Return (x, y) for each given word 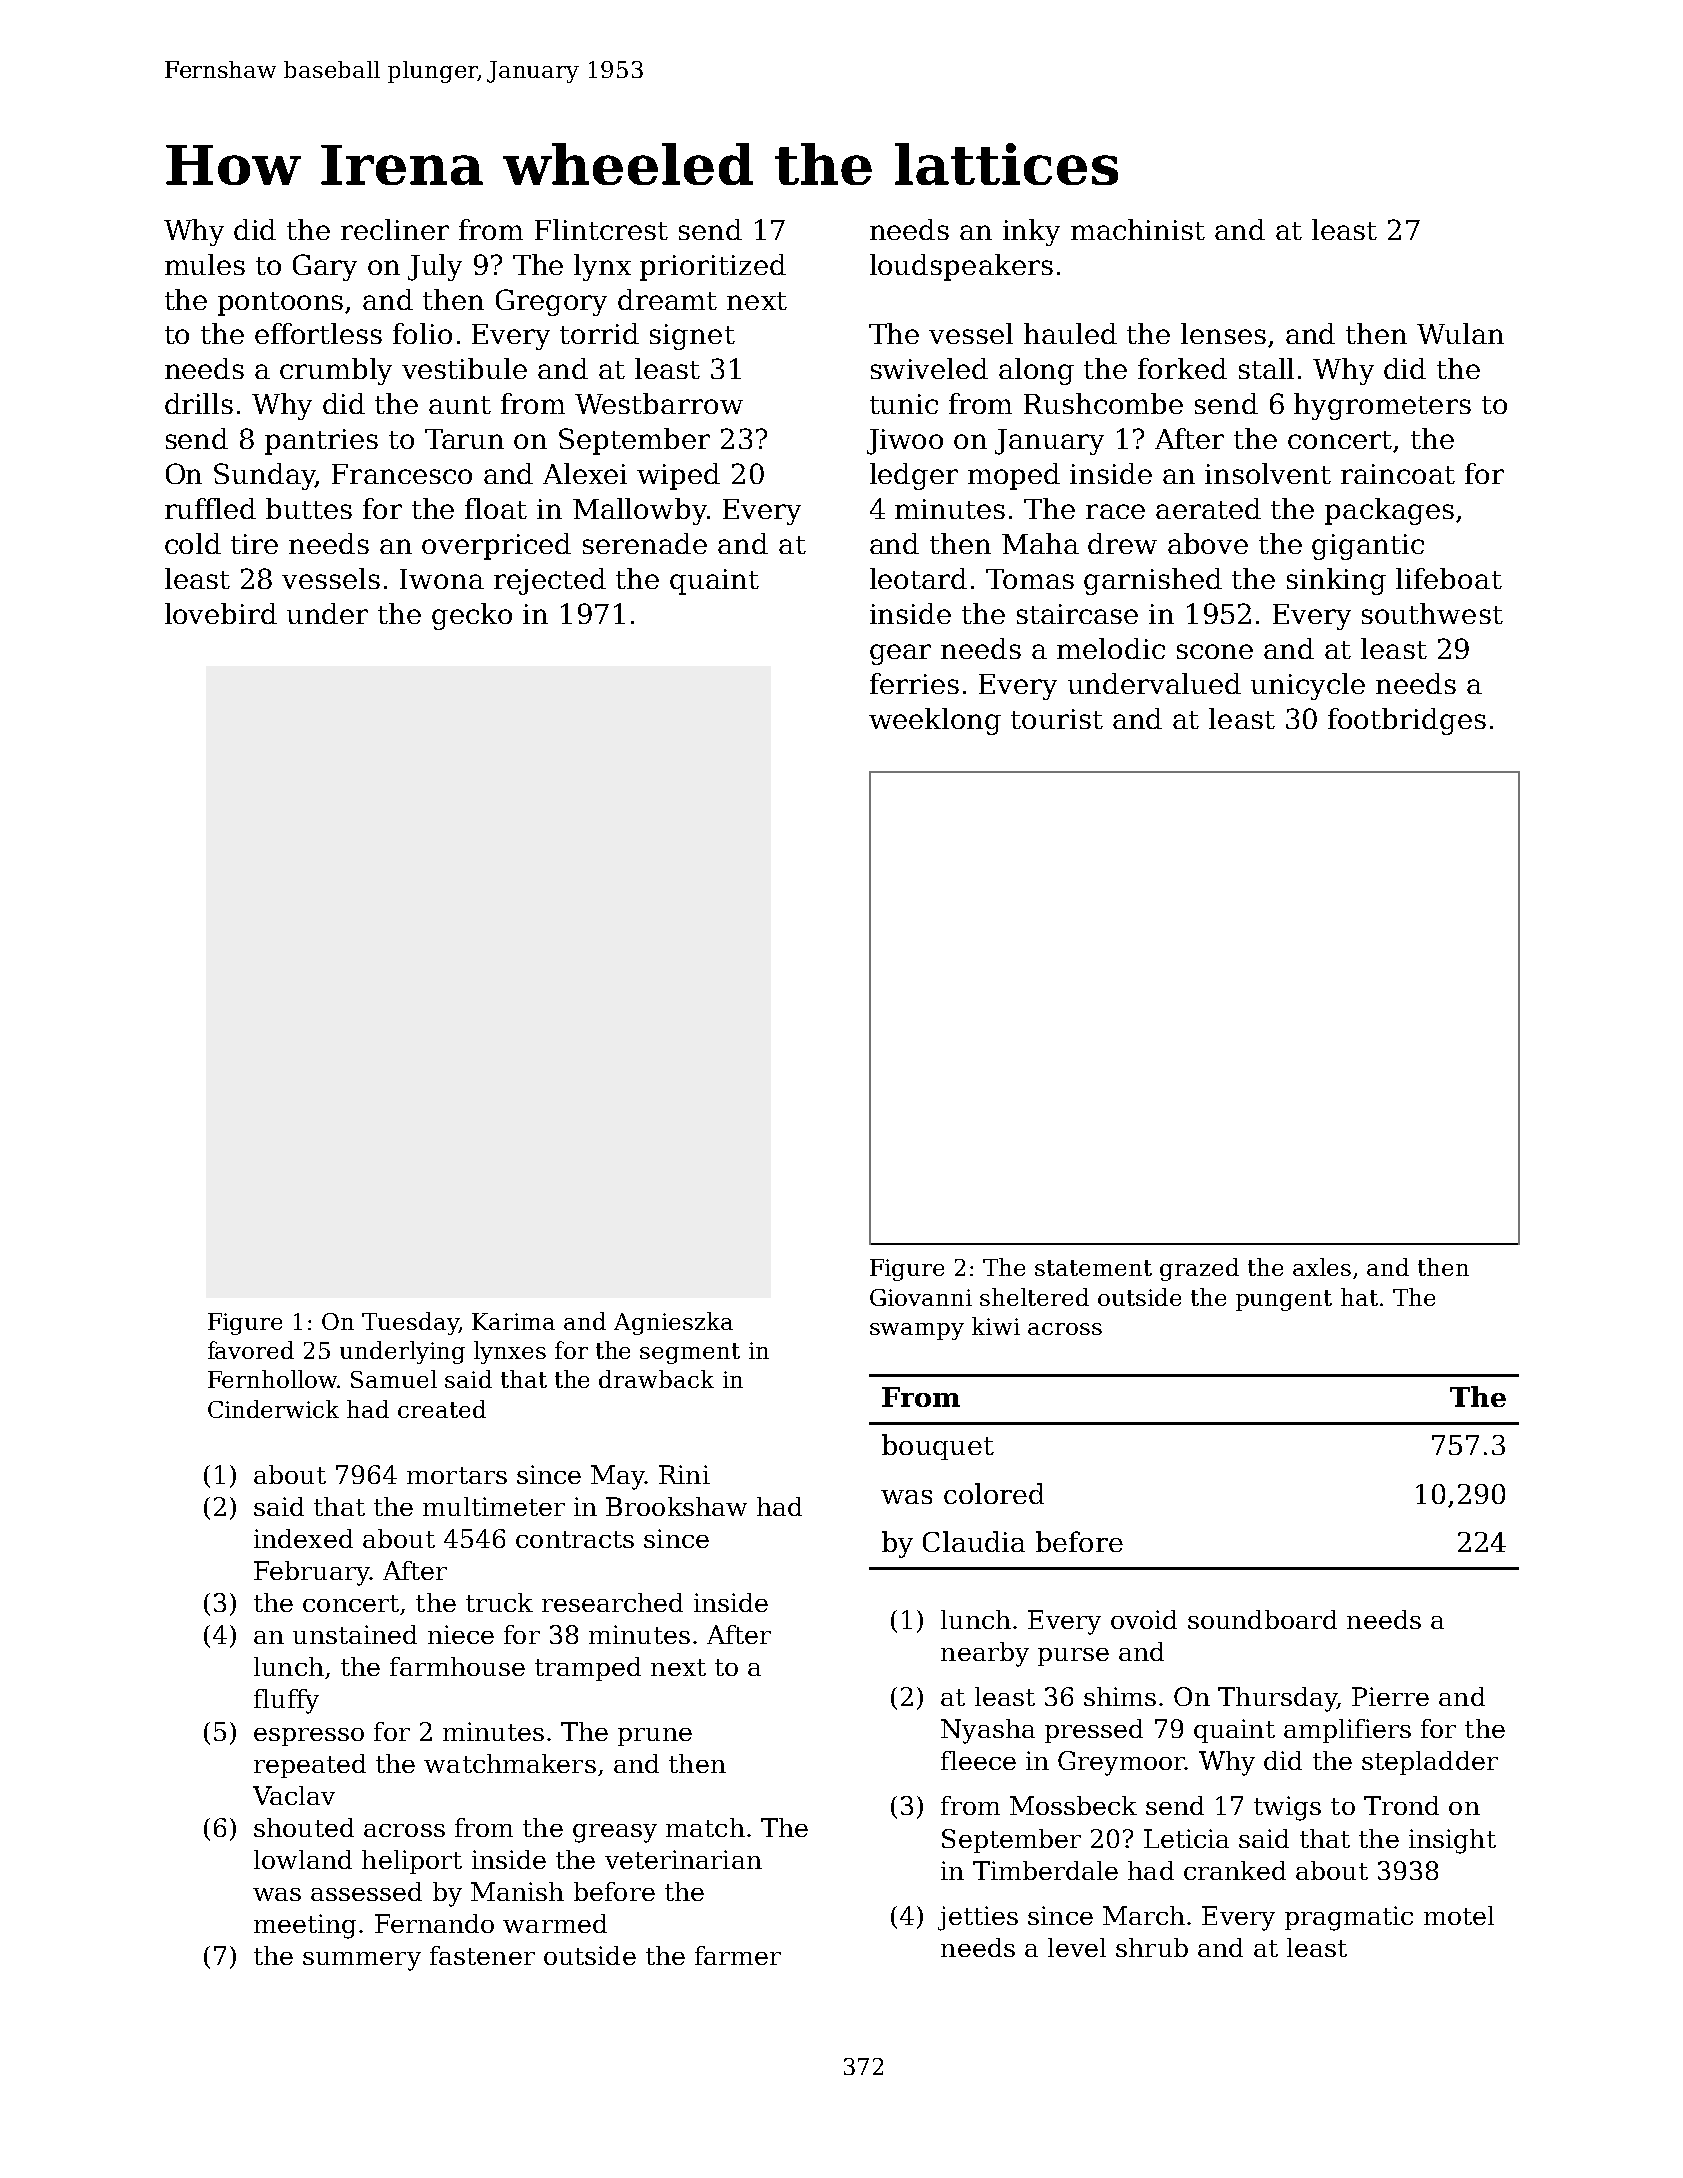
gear (900, 654)
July (435, 267)
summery (362, 1961)
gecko (472, 616)
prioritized (713, 267)
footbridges (1407, 721)
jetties (978, 1918)
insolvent (1268, 473)
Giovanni (921, 1297)
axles (1322, 1267)
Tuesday (410, 1323)
